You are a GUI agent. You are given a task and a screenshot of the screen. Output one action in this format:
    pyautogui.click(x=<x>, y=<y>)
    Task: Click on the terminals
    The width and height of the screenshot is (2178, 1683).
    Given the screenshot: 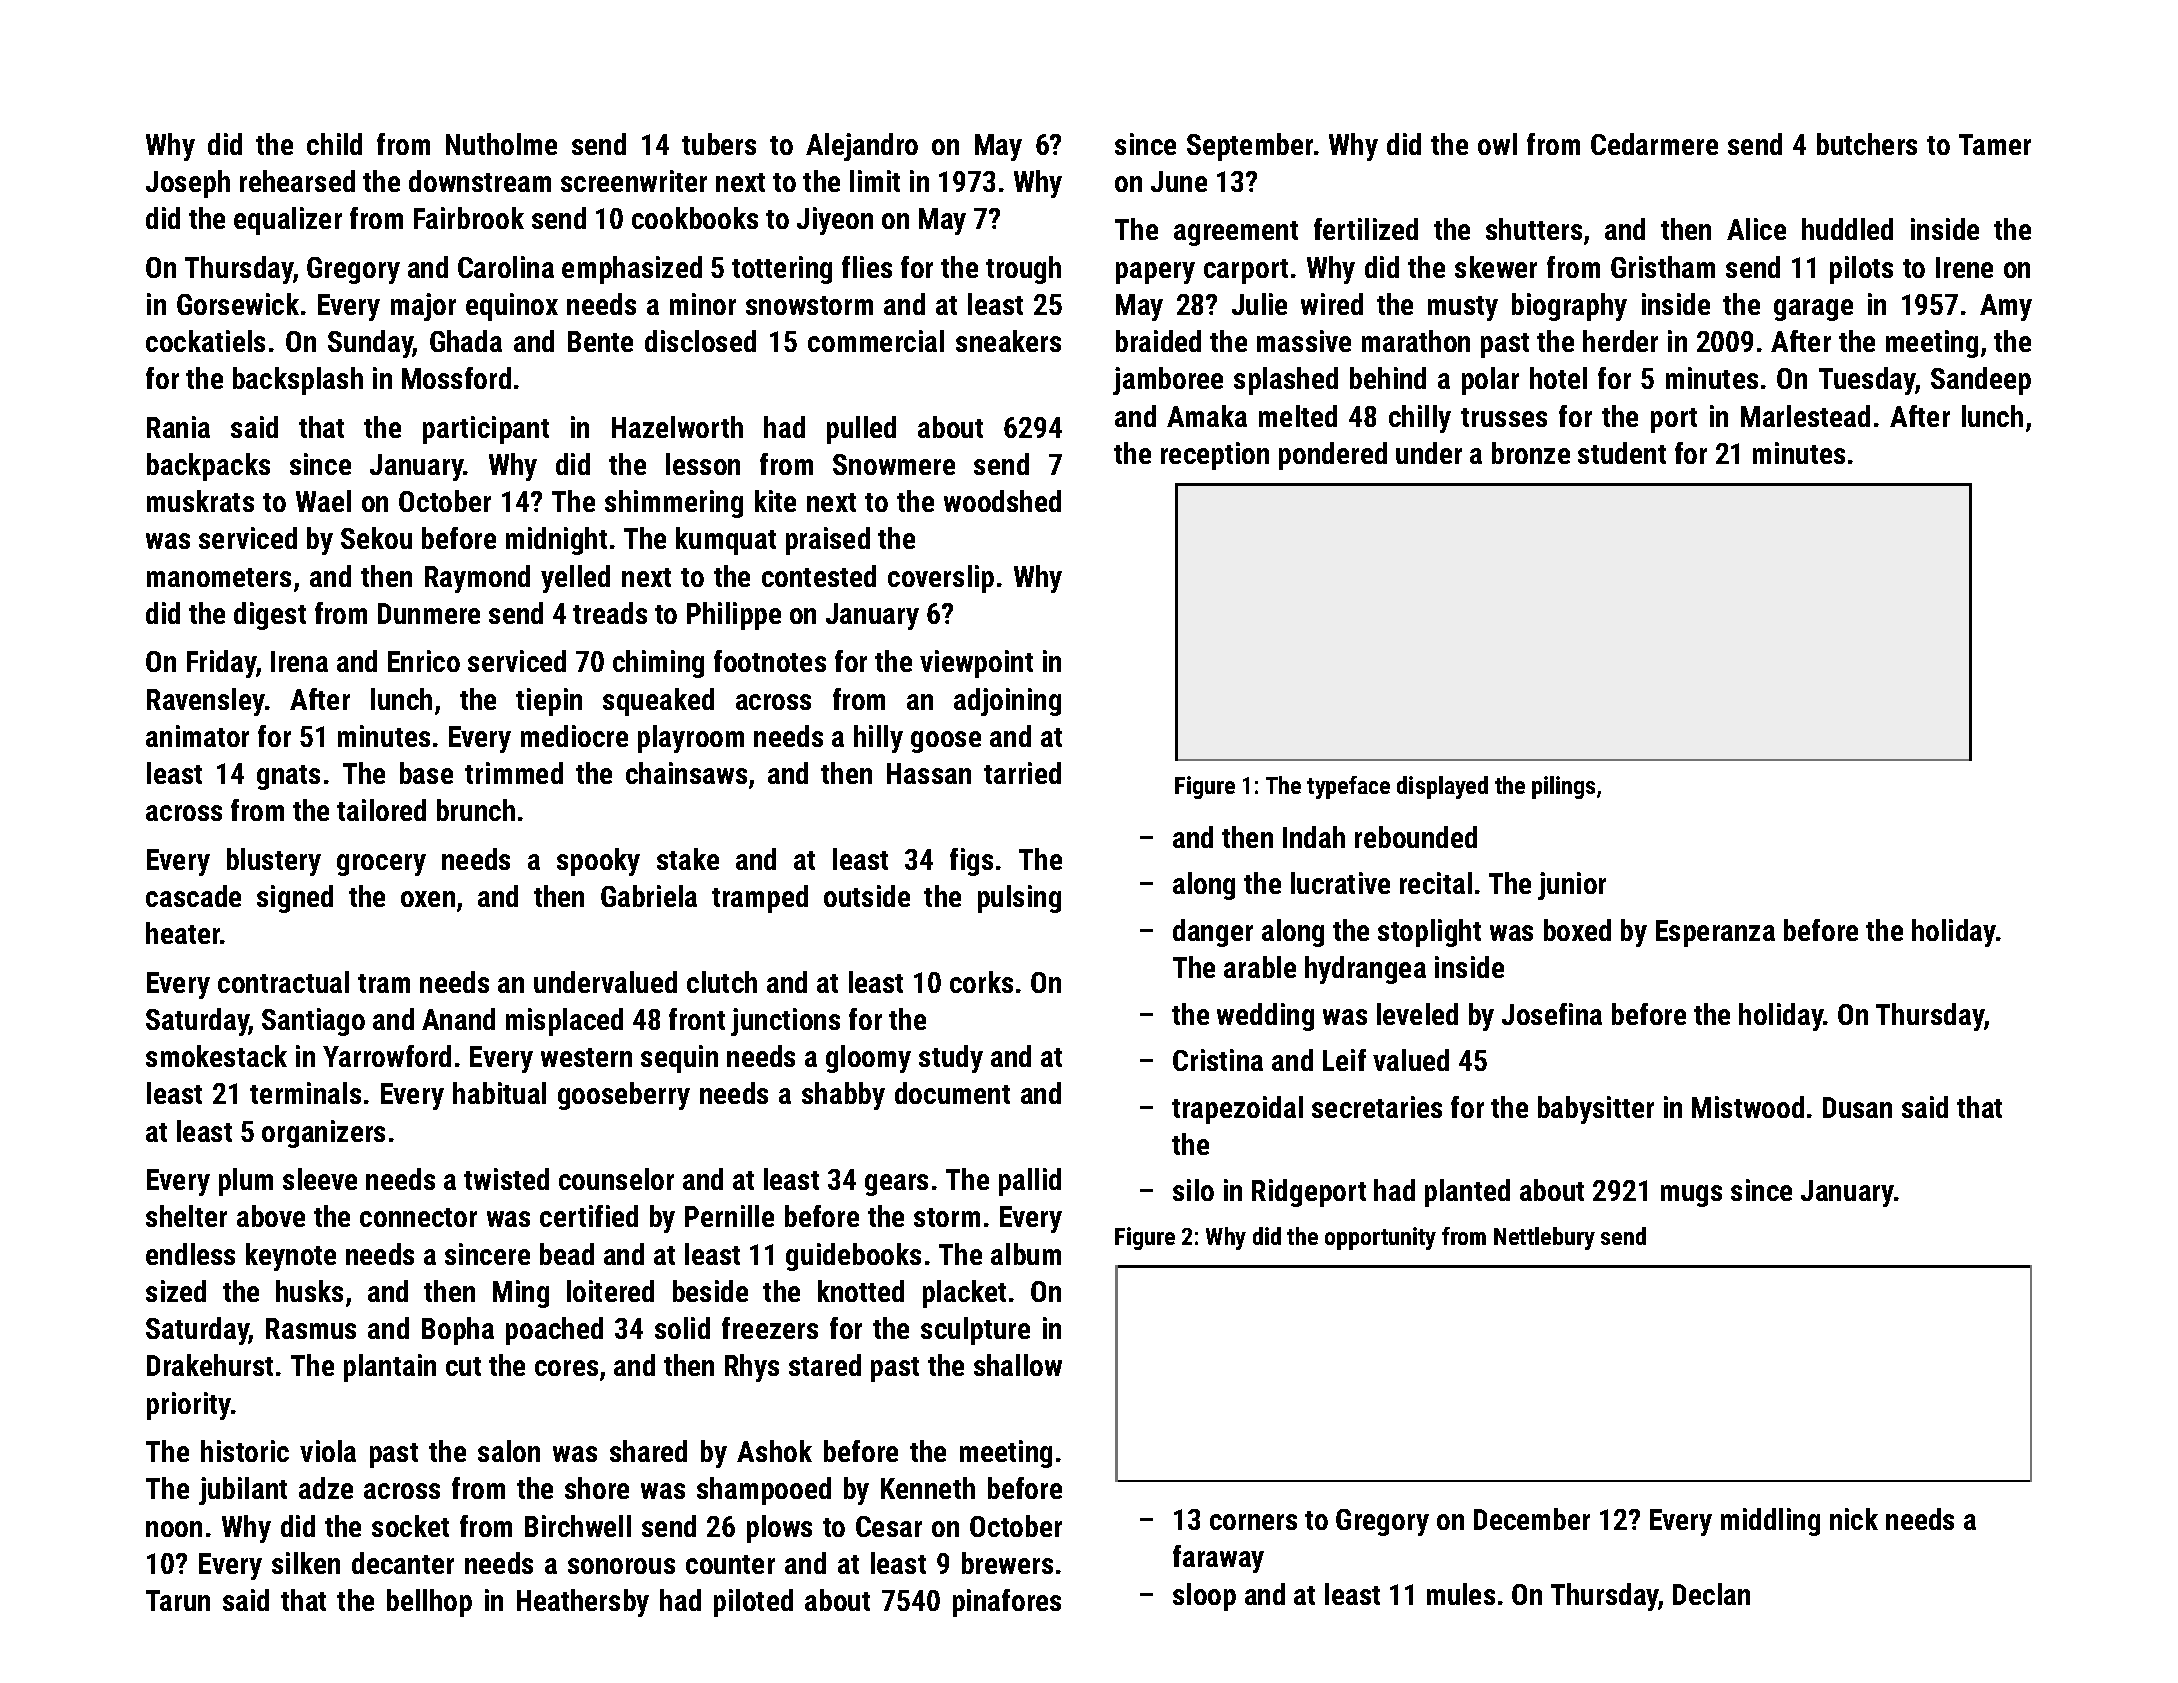 What is the action you would take?
    pyautogui.click(x=305, y=1093)
